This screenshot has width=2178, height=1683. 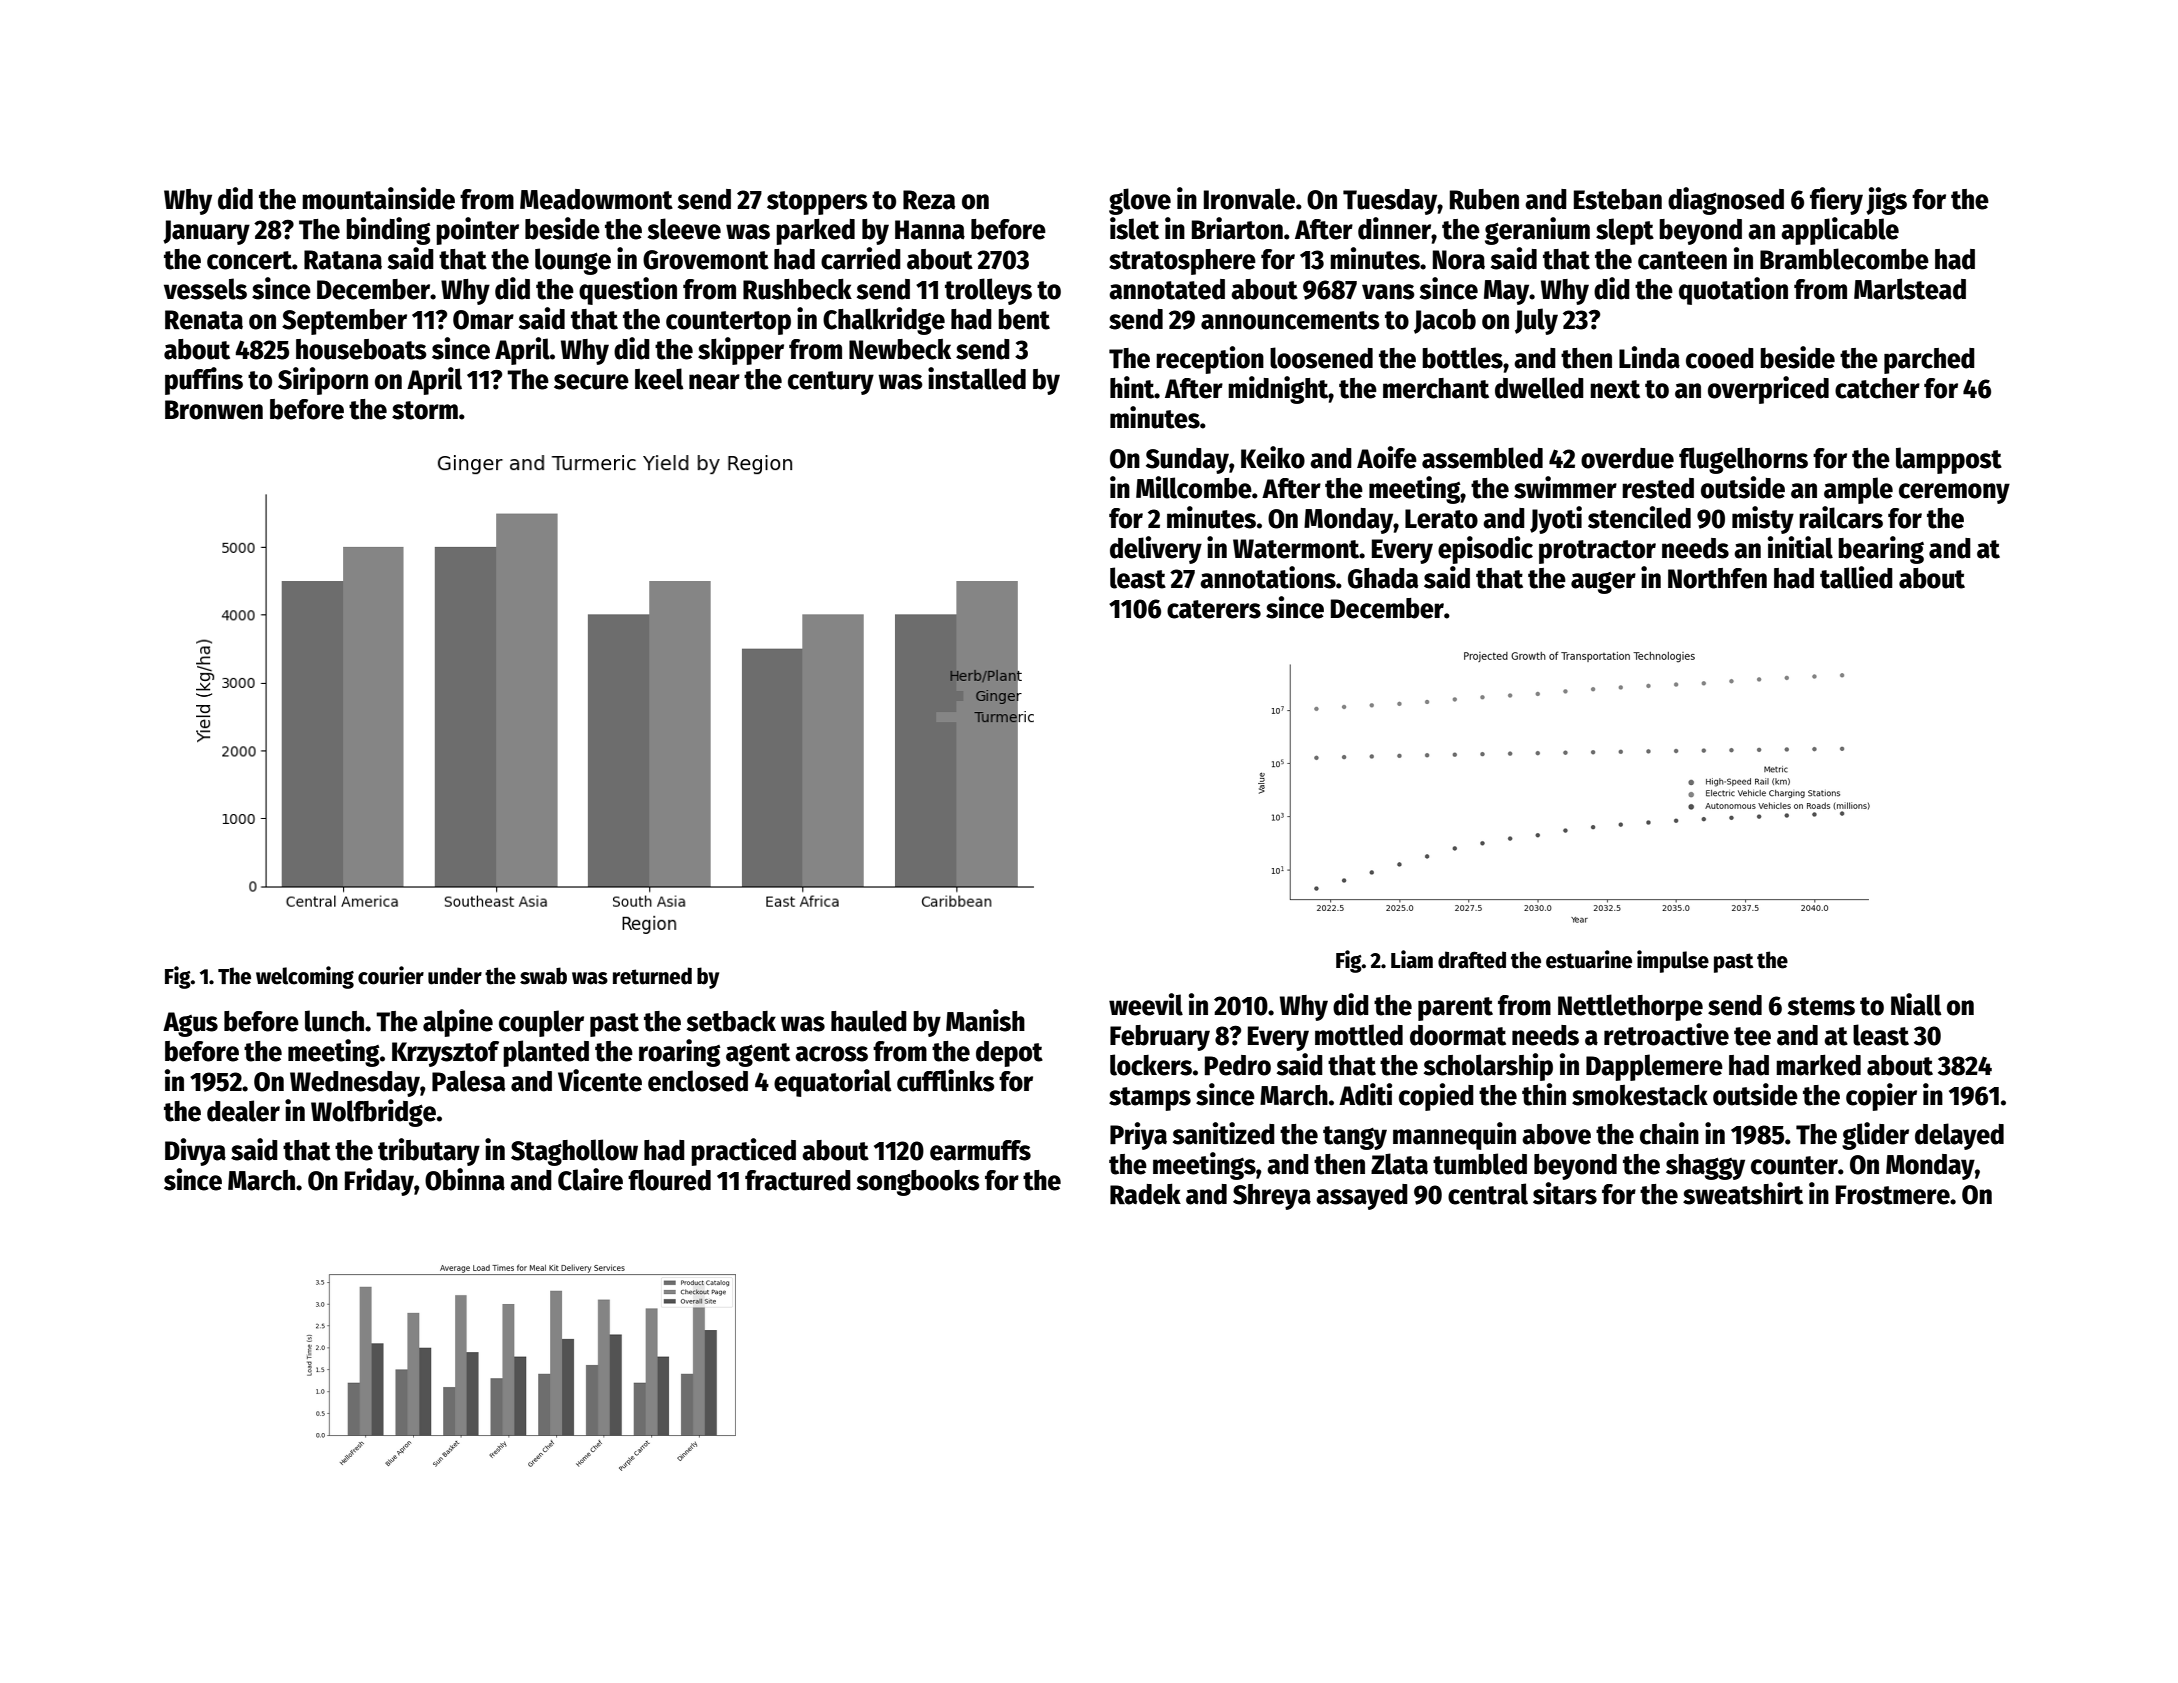 I want to click on trolleys, so click(x=988, y=291).
